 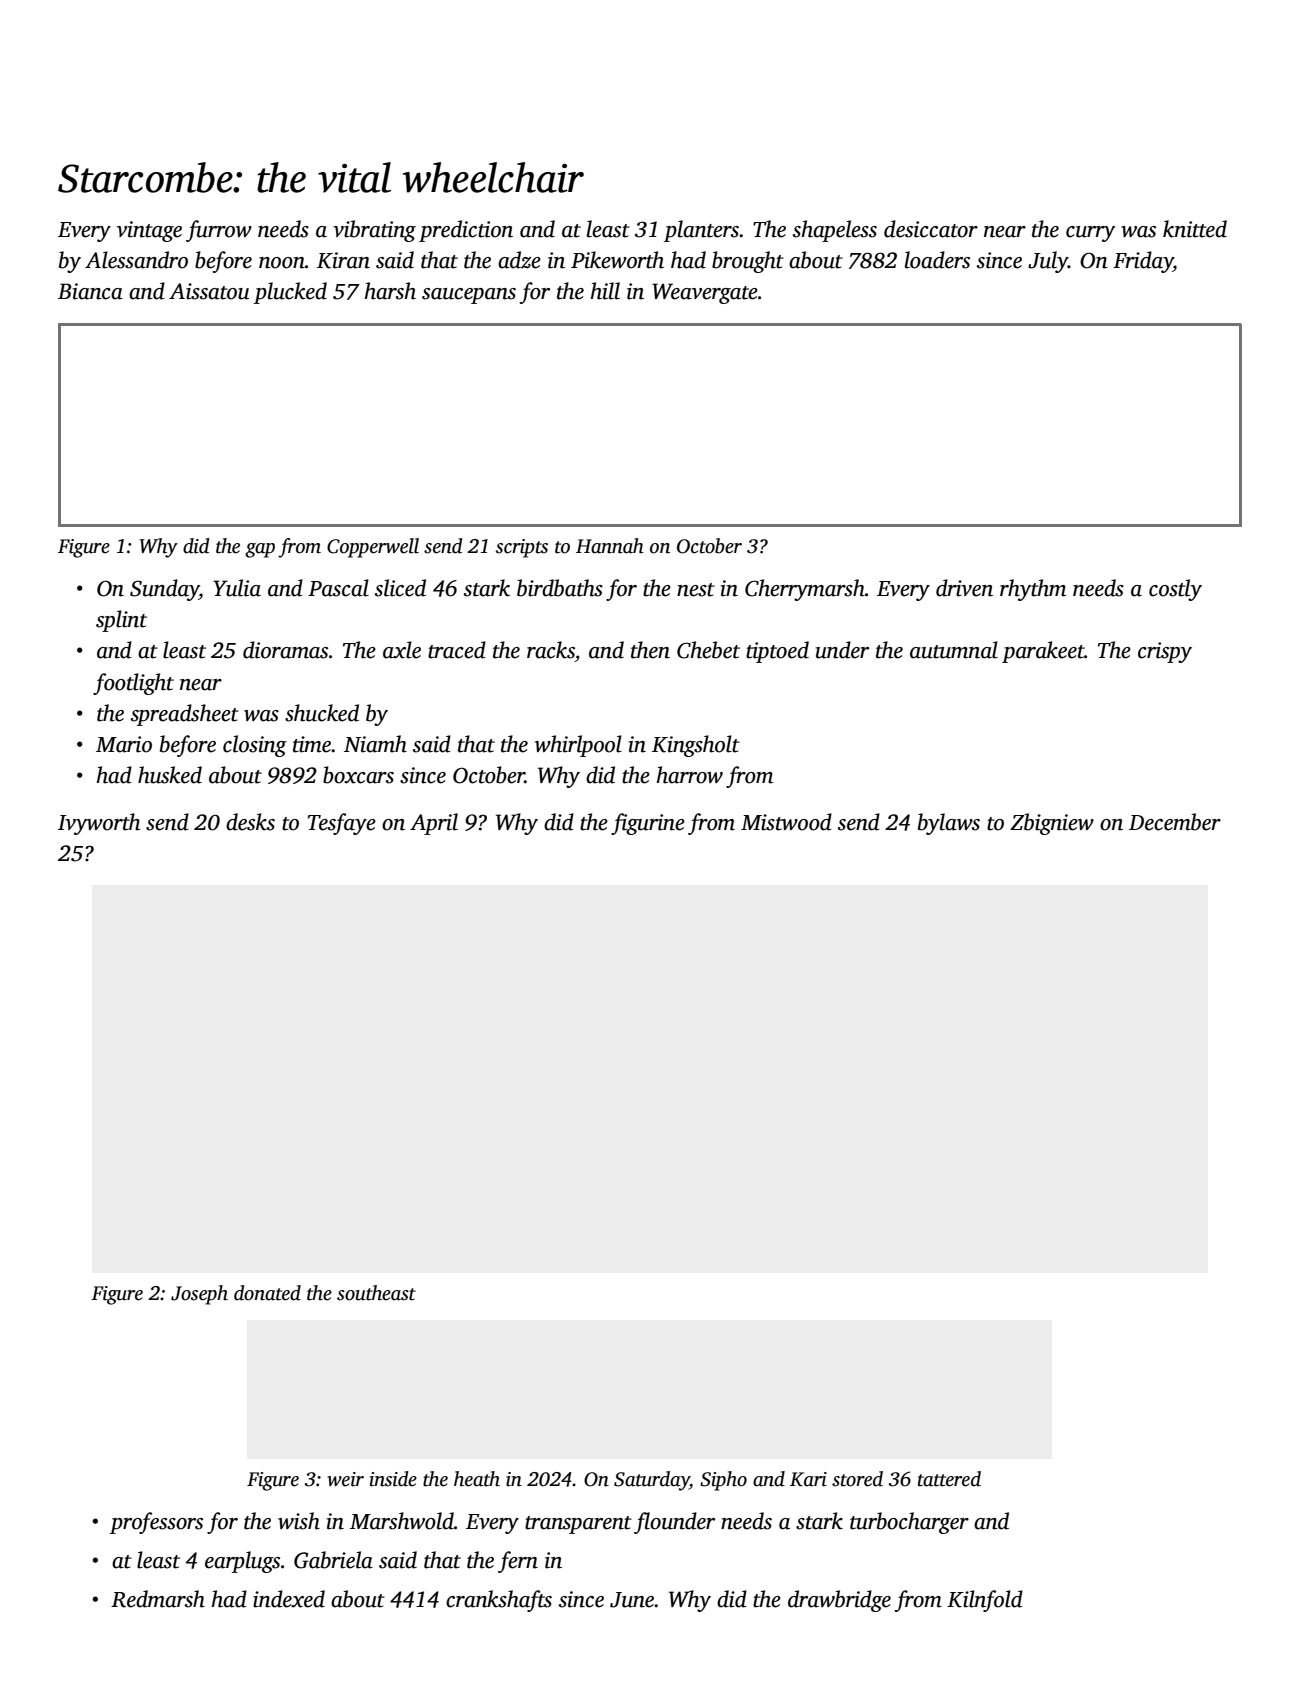 What do you see at coordinates (560, 588) in the page?
I see `birdbaths` at bounding box center [560, 588].
